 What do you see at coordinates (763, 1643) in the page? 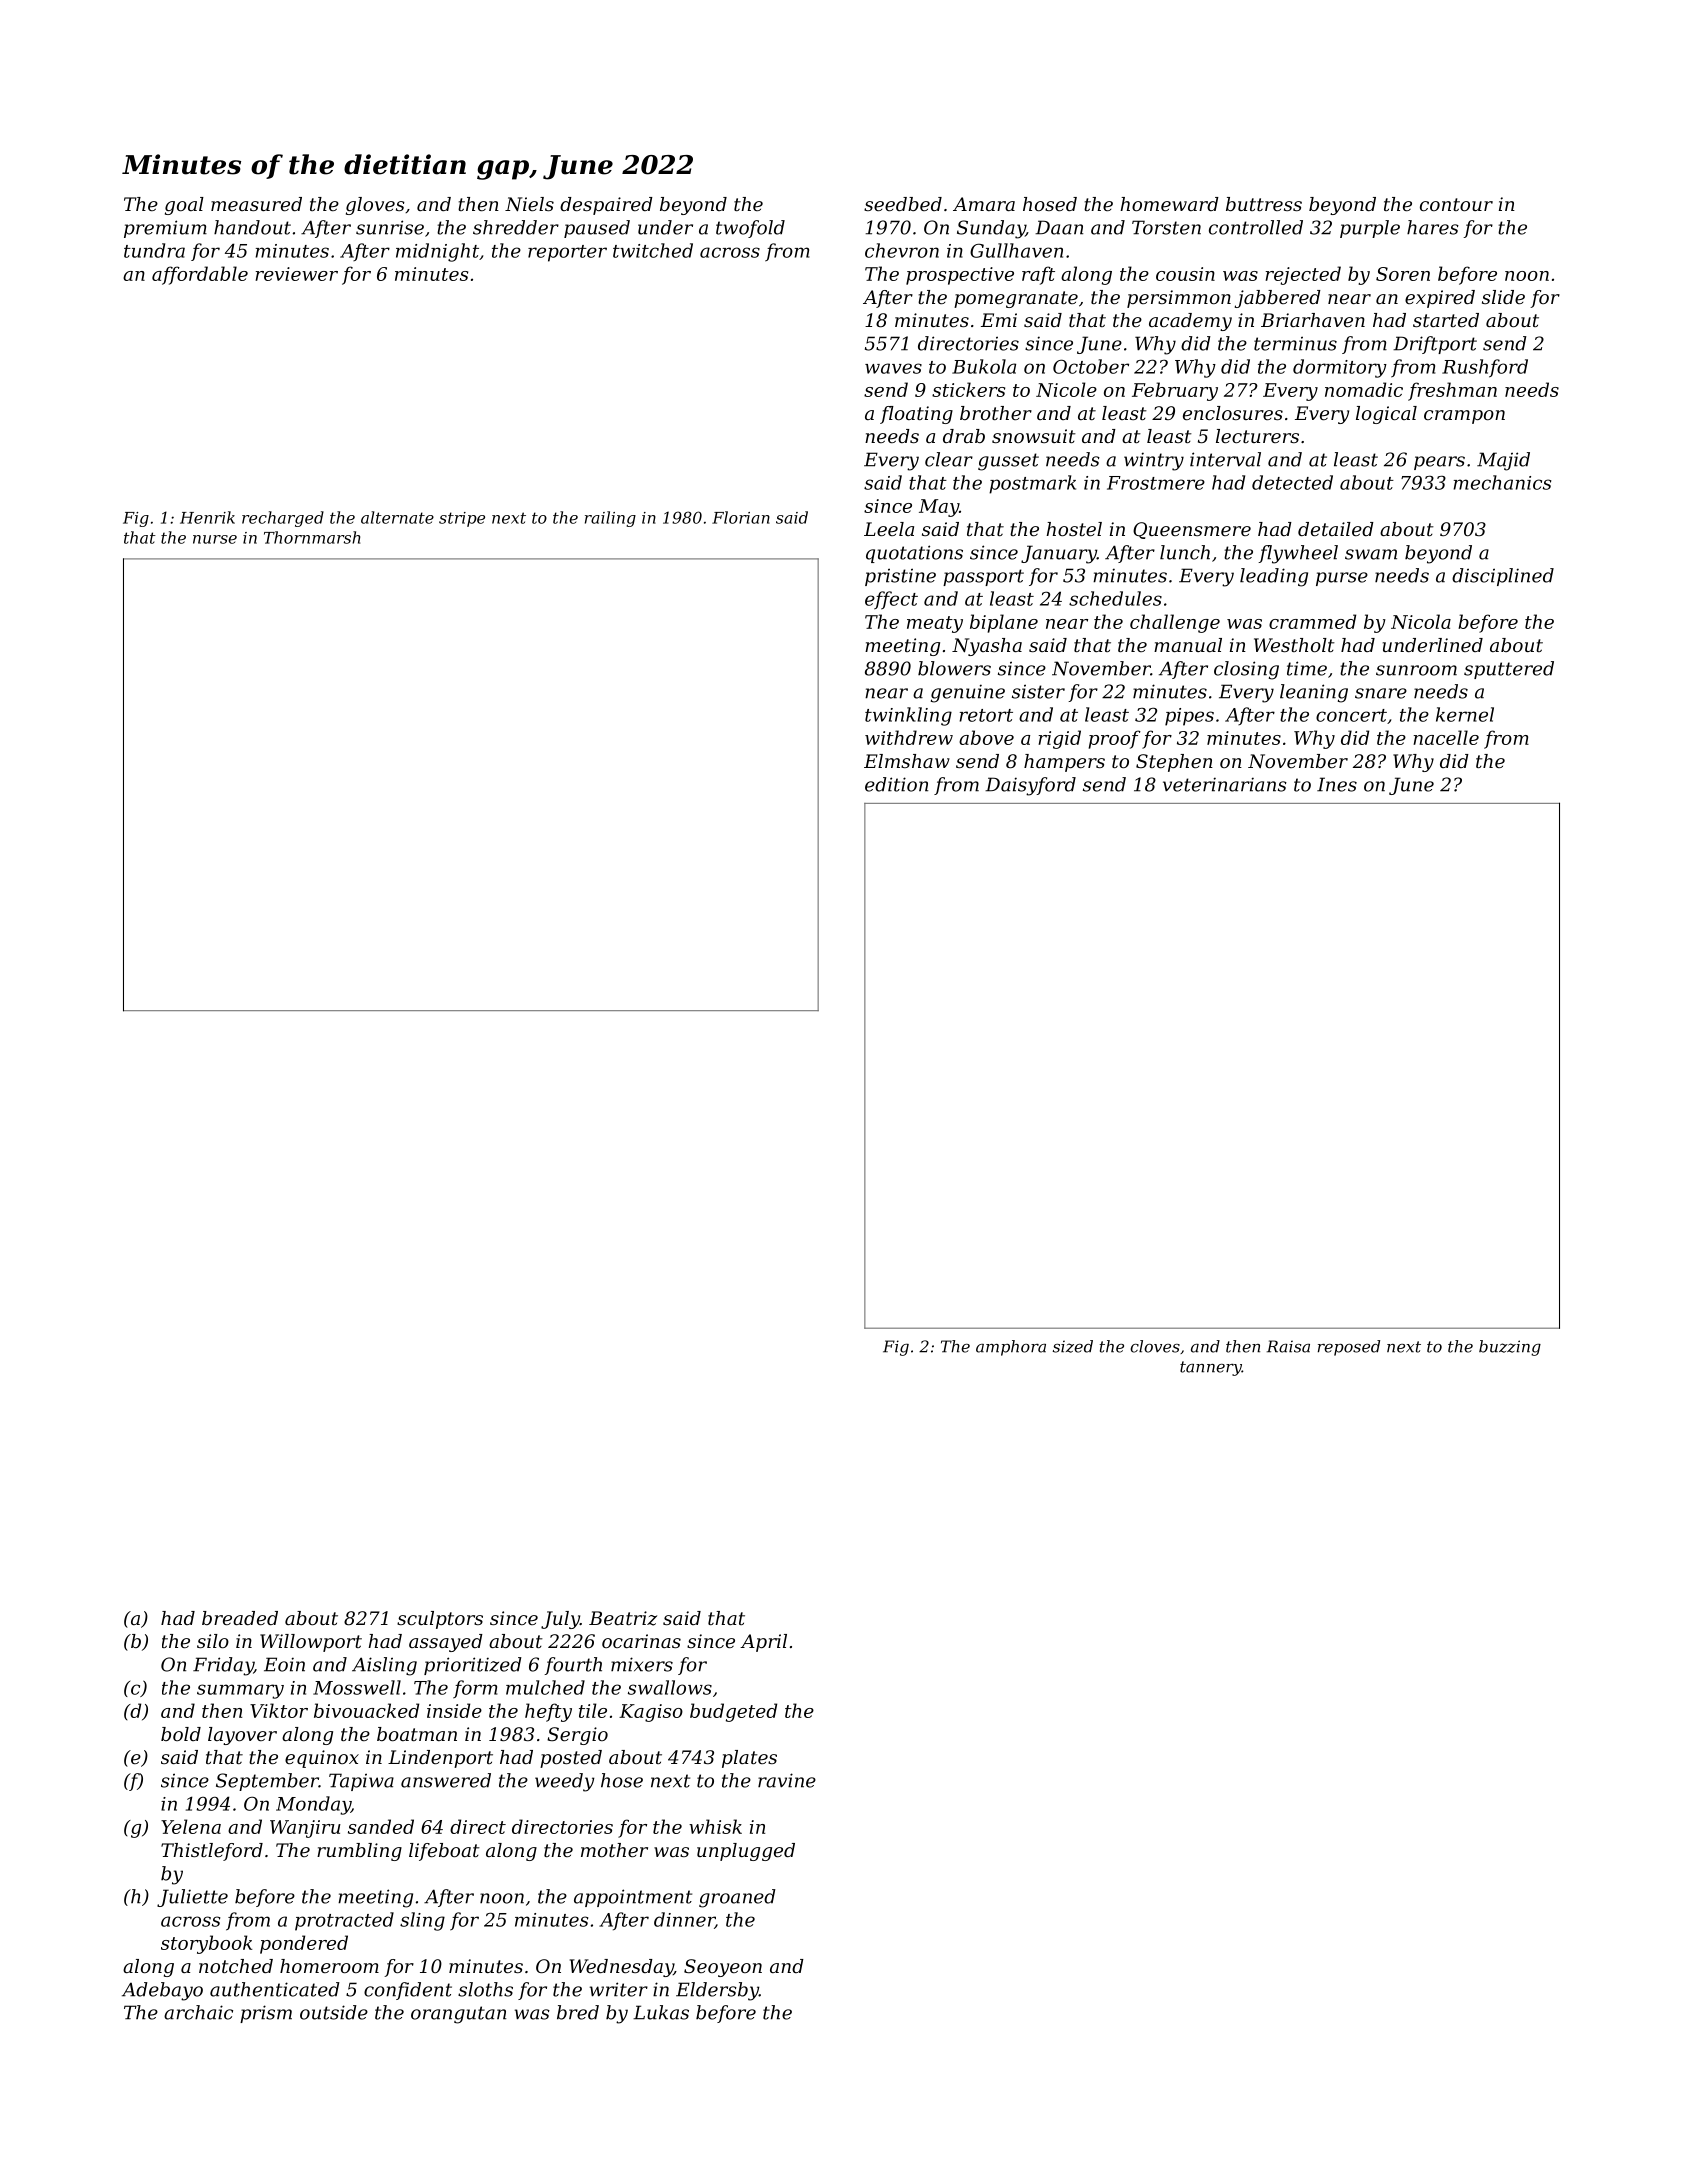
I see `April` at bounding box center [763, 1643].
